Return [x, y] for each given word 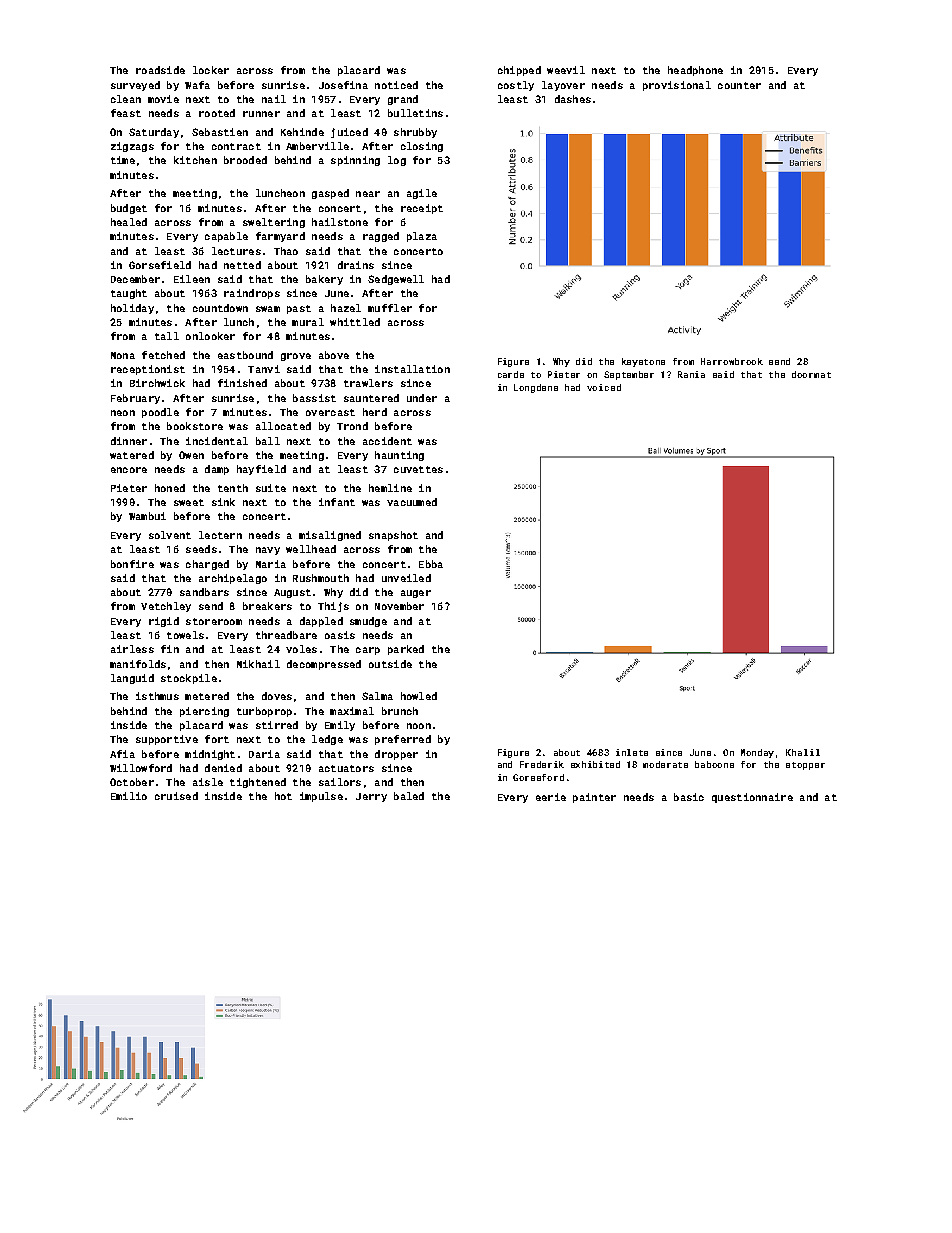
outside [390, 664]
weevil [566, 70]
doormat [811, 374]
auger [416, 594]
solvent [170, 535]
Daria [264, 754]
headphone [695, 71]
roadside [160, 70]
